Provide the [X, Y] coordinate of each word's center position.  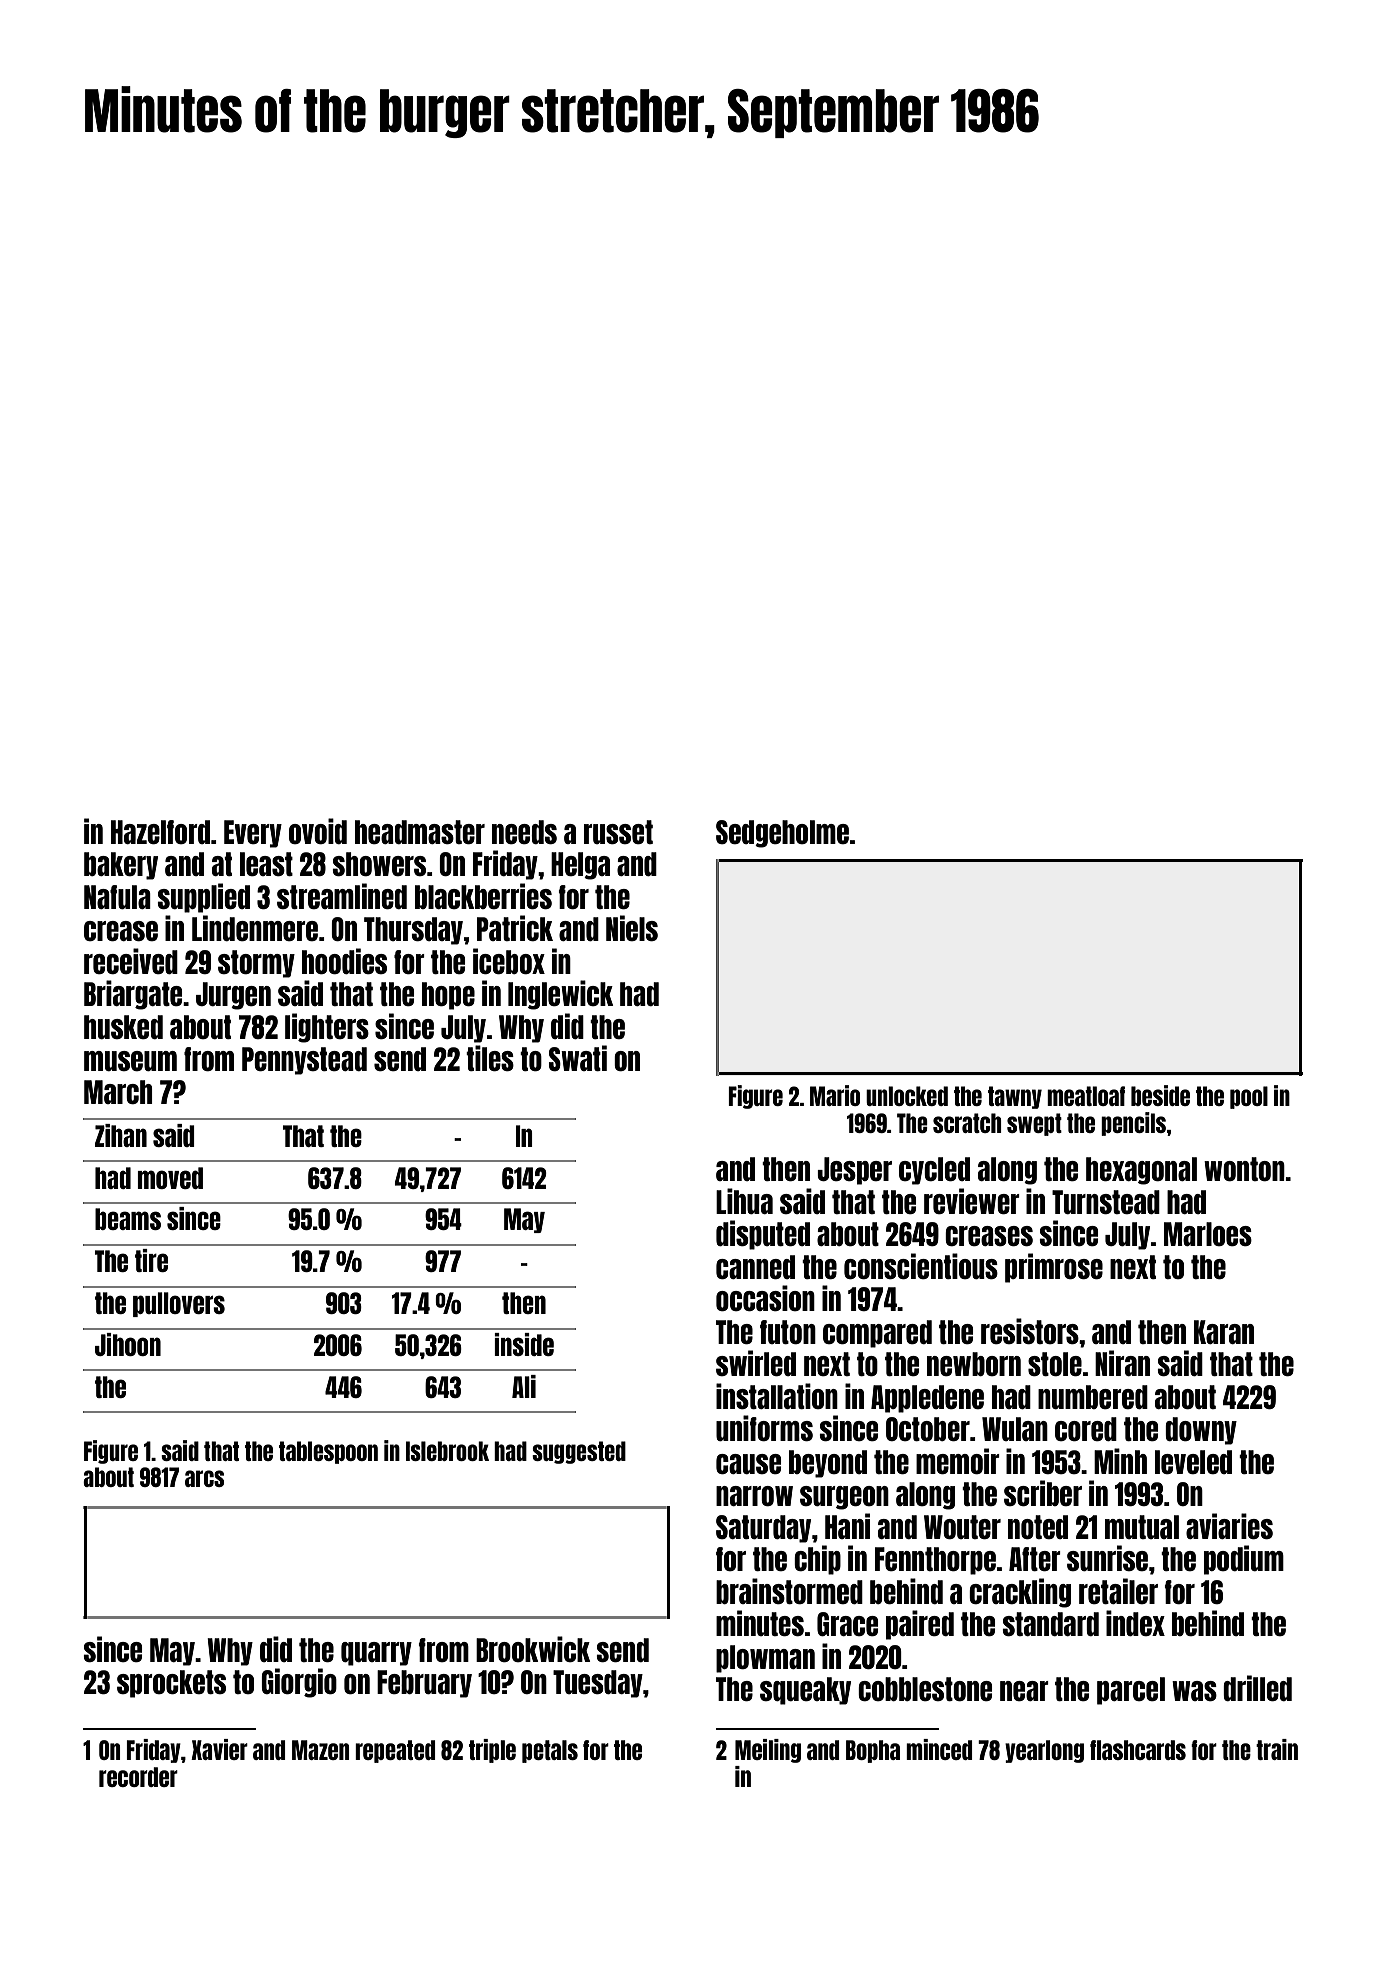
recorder [138, 1777]
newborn [974, 1364]
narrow [754, 1496]
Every [253, 834]
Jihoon [128, 1344]
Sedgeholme [782, 834]
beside [1160, 1095]
